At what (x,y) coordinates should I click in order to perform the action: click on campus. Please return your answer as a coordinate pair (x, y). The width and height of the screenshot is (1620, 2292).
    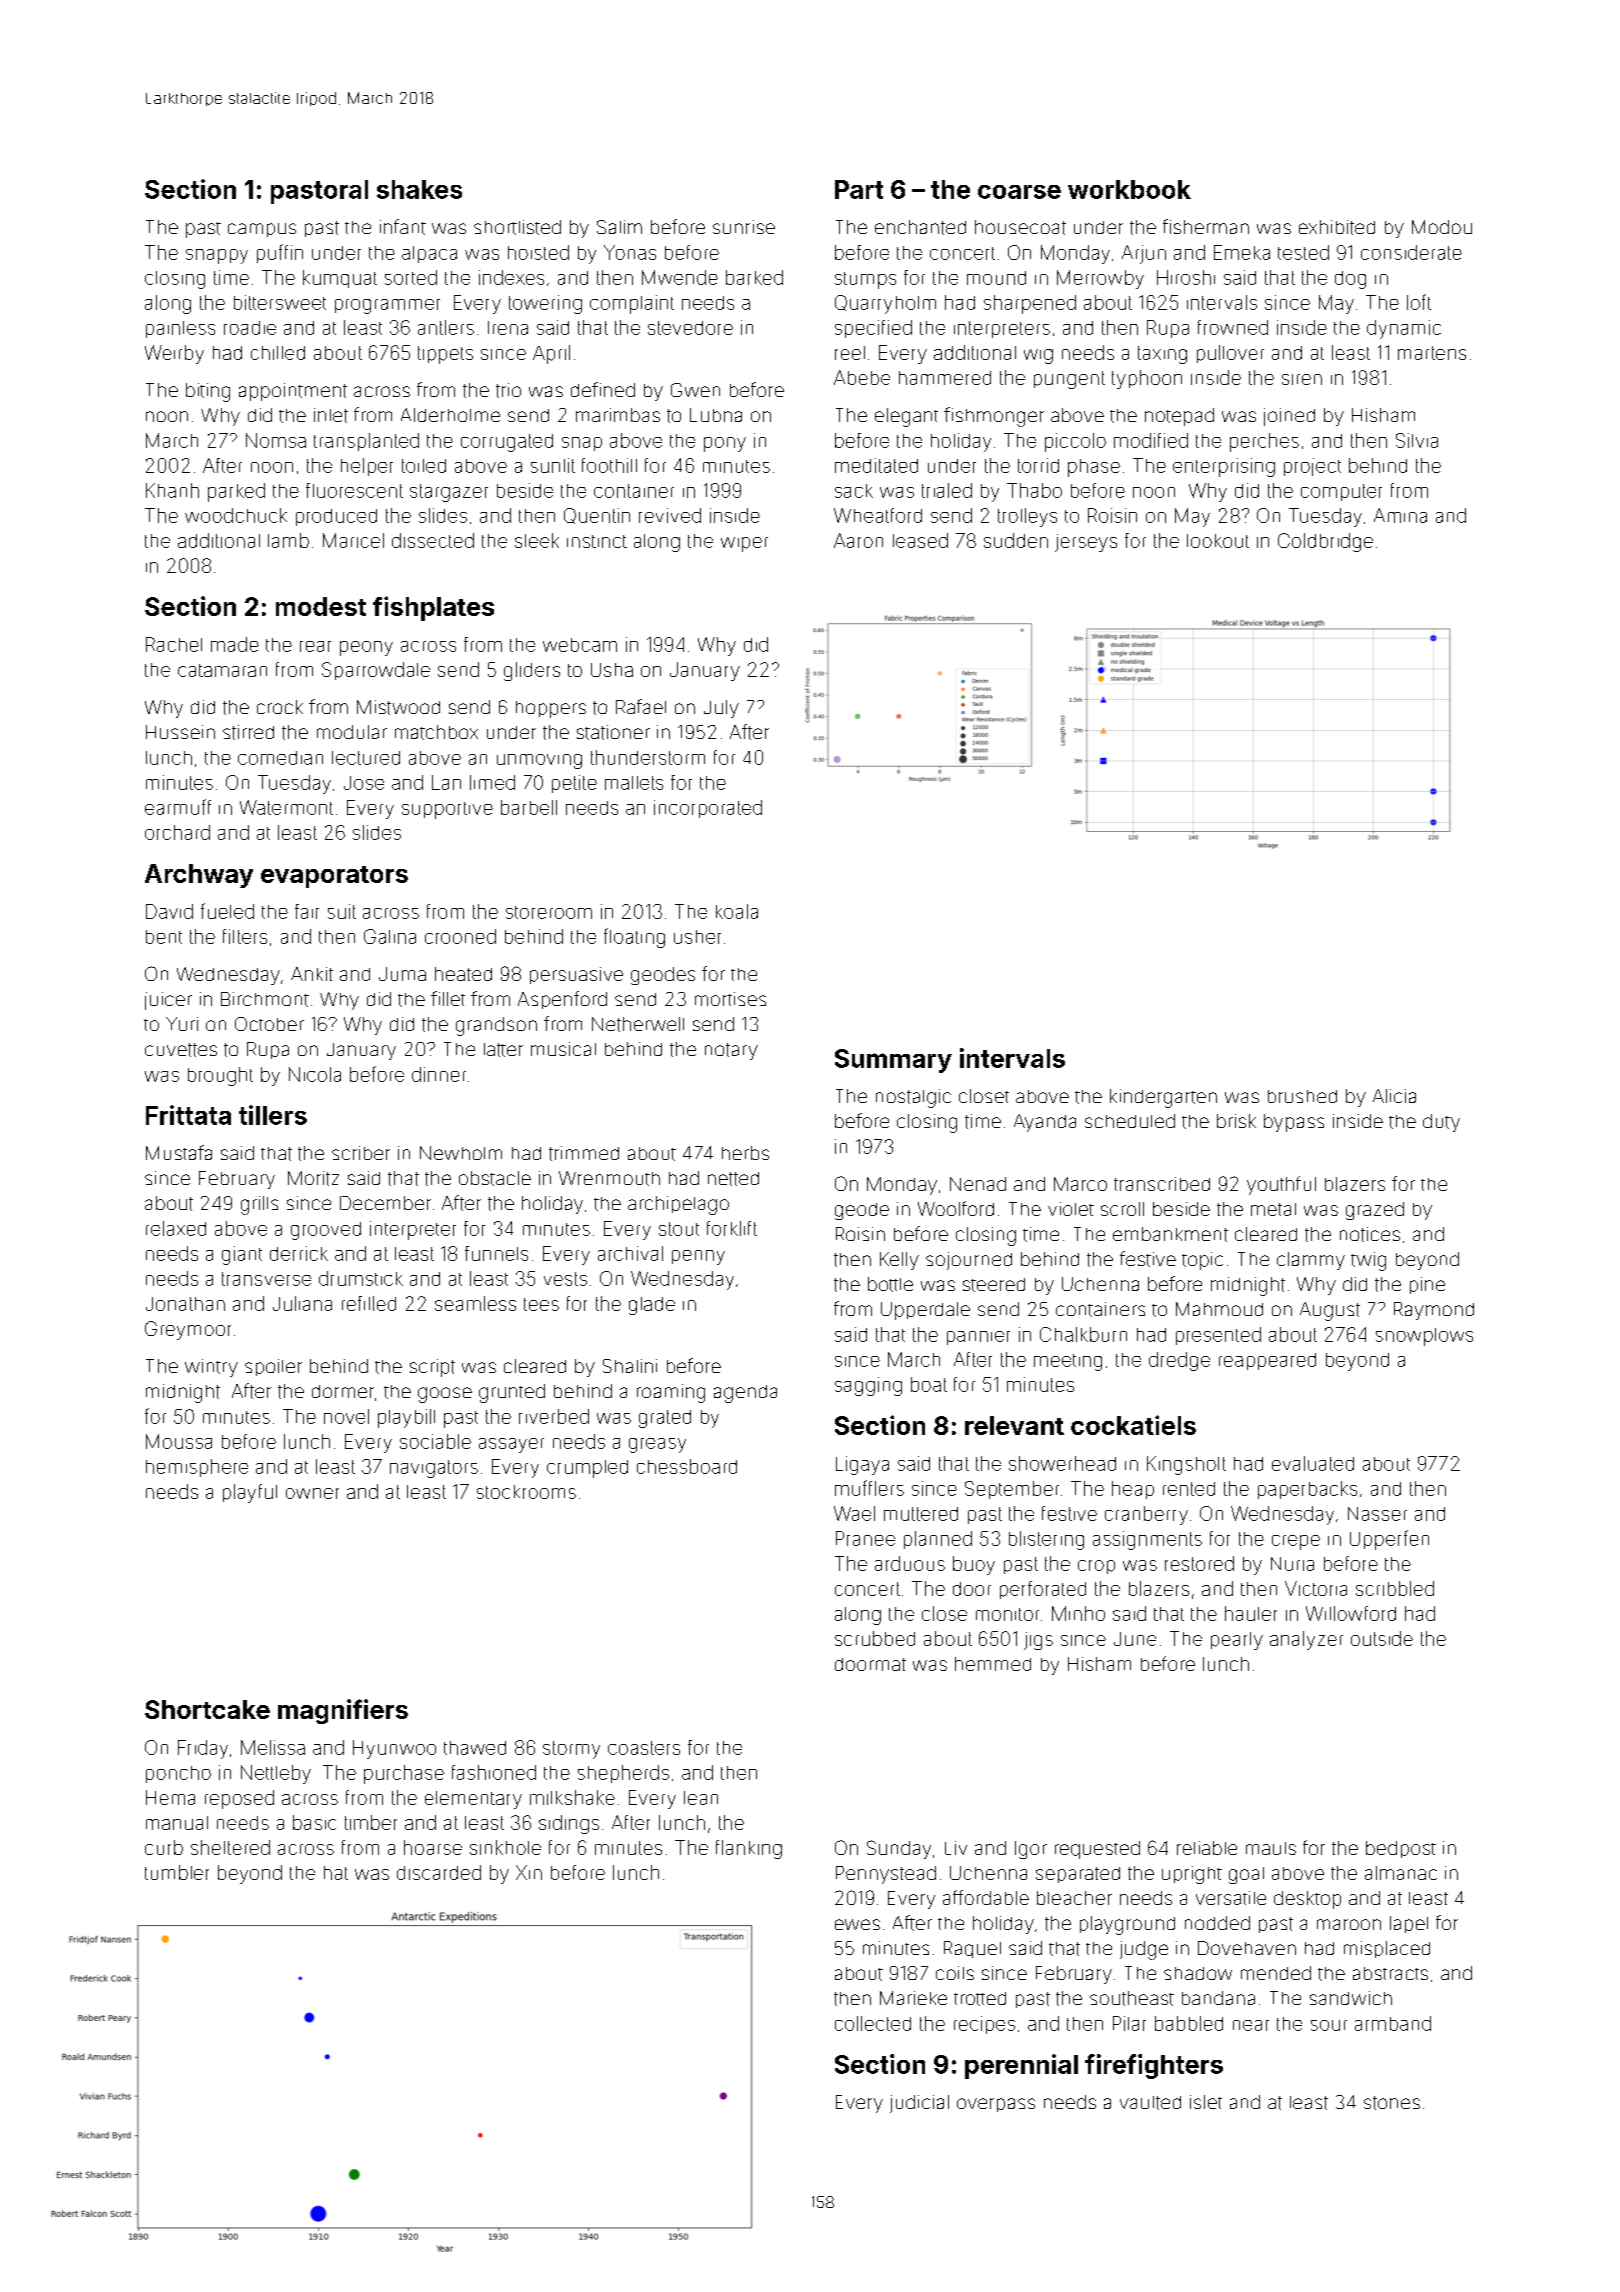
    Looking at the image, I should click on (262, 230).
